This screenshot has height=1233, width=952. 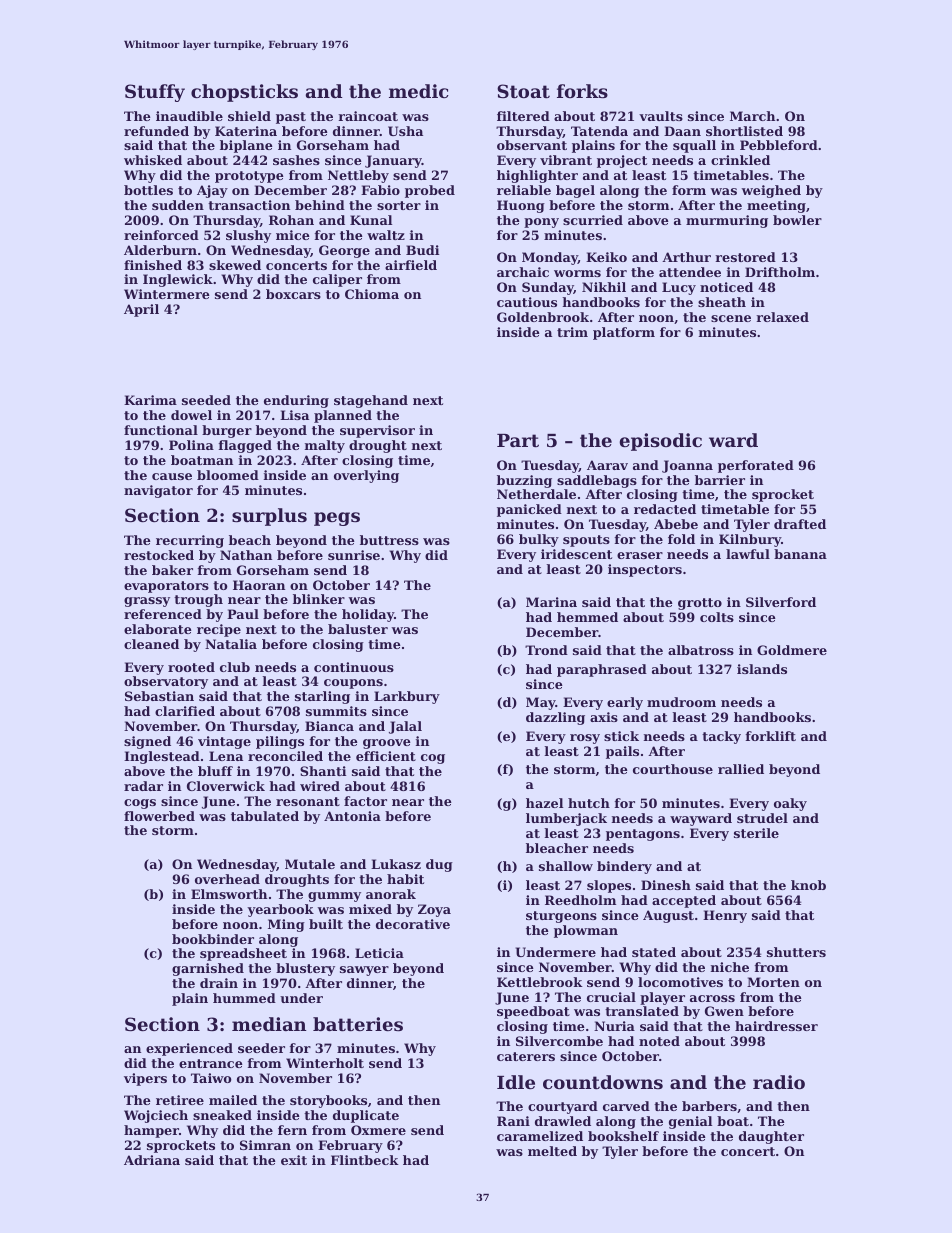 I want to click on bookbinder, so click(x=213, y=939).
